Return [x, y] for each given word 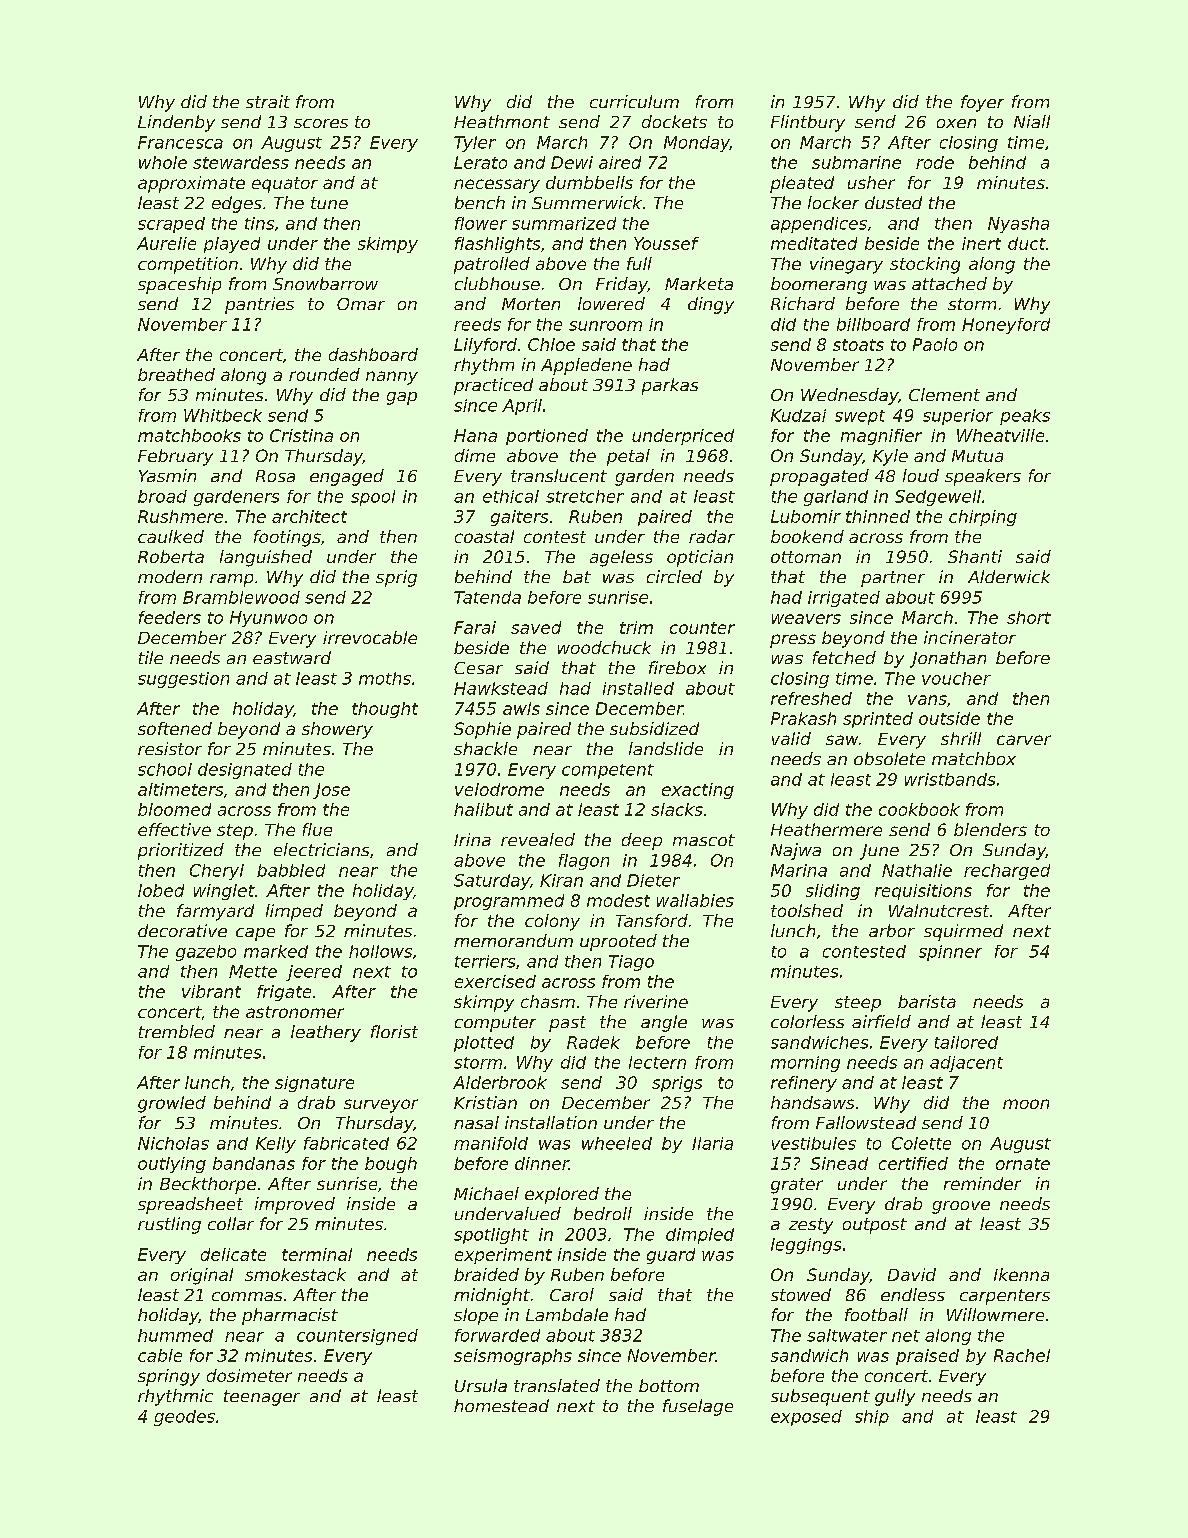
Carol [572, 1294]
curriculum [634, 101]
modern [170, 576]
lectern [657, 1062]
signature [314, 1084]
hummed [175, 1335]
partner [893, 579]
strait [268, 101]
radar [712, 536]
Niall [1032, 121]
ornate [1023, 1164]
